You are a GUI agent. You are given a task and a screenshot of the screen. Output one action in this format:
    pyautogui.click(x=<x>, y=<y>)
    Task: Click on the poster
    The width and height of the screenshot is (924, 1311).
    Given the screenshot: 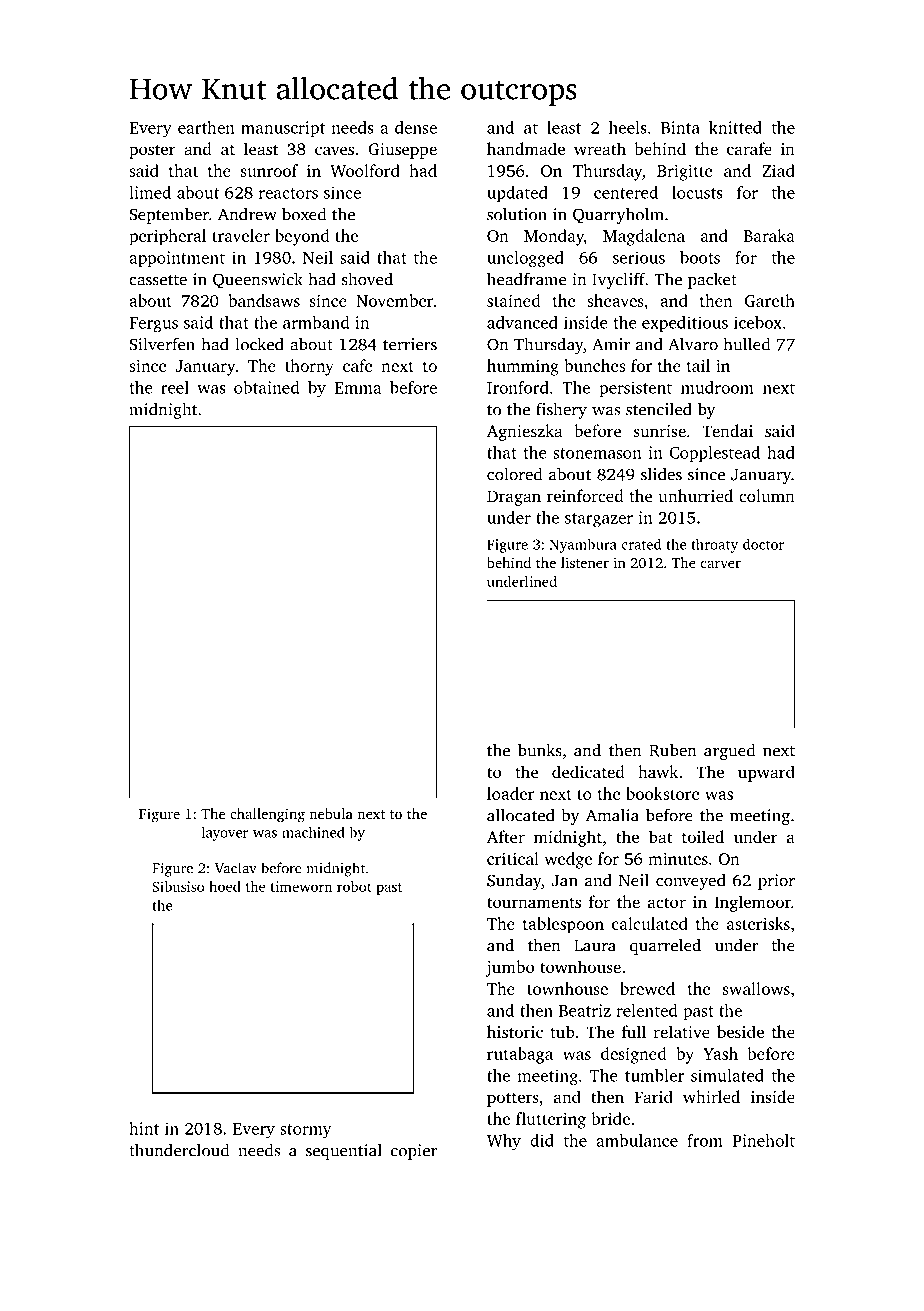 What is the action you would take?
    pyautogui.click(x=152, y=152)
